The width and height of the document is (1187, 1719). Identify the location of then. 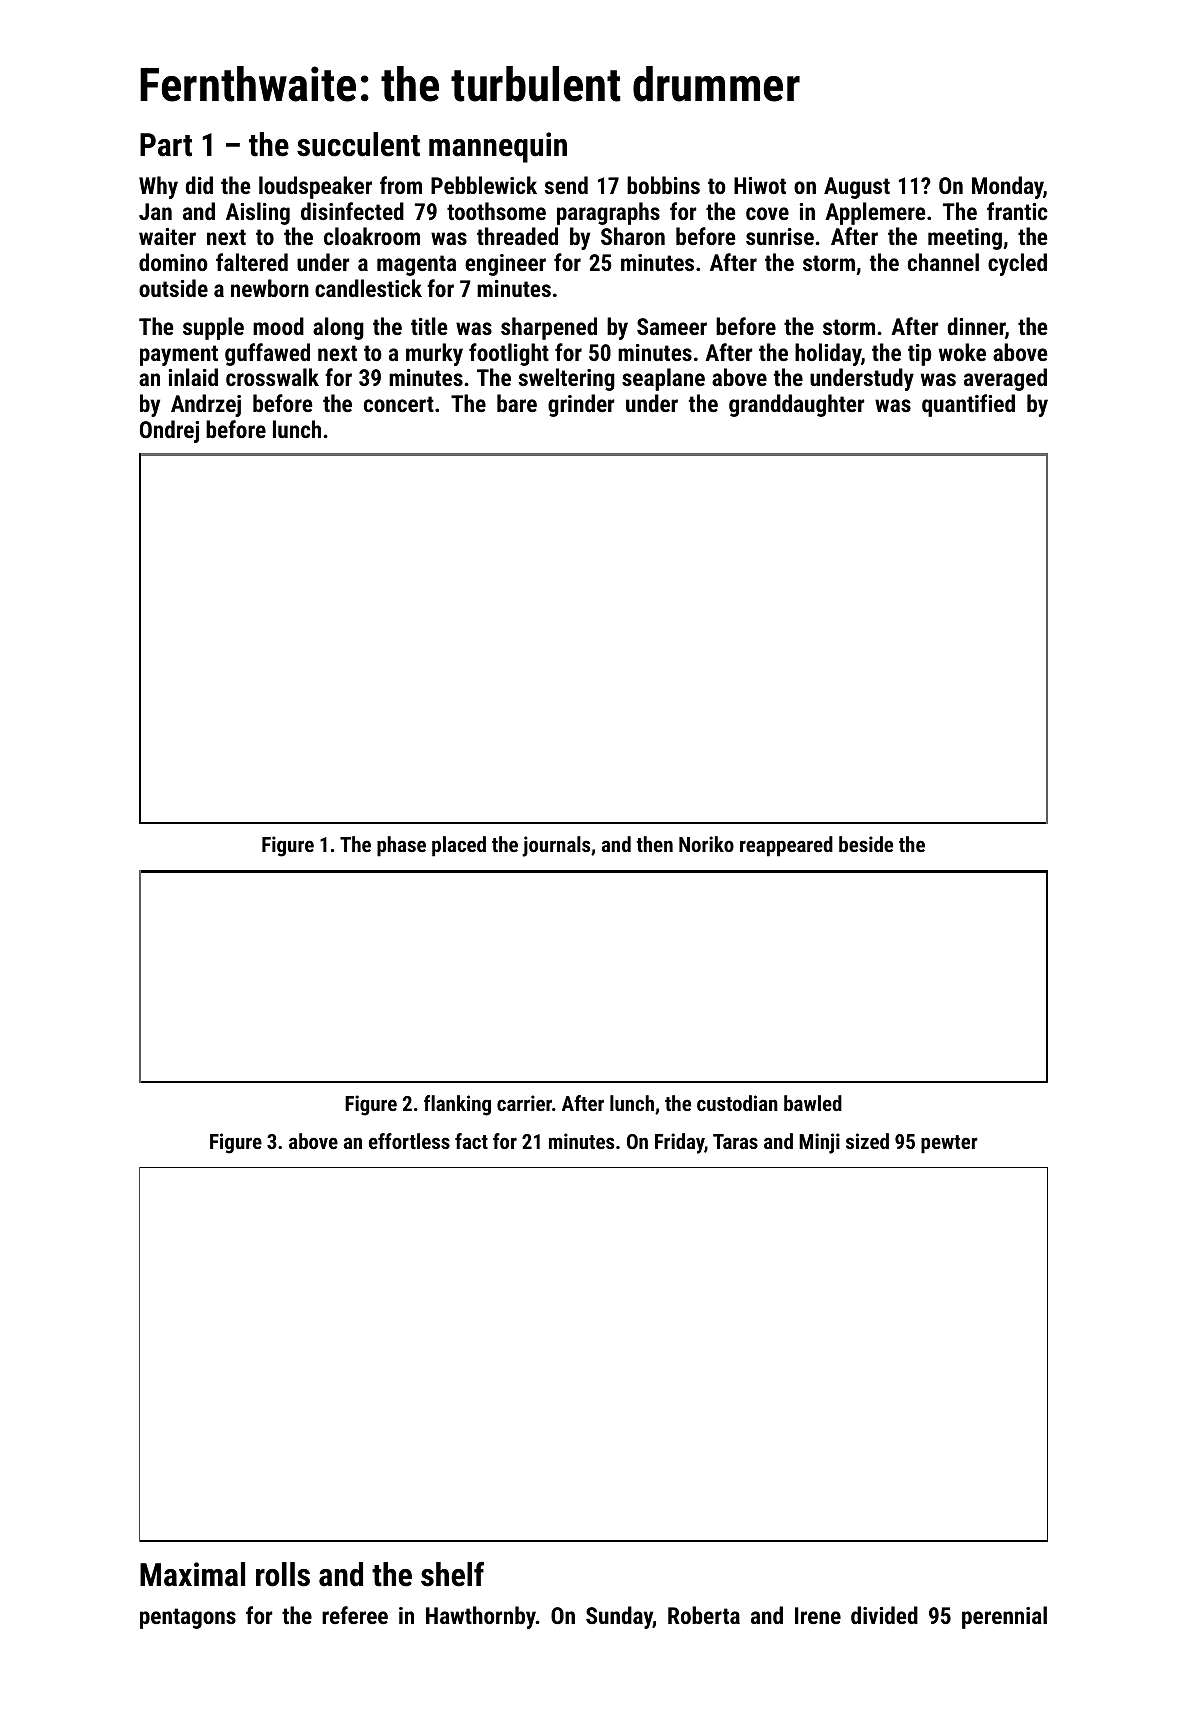
(654, 844).
